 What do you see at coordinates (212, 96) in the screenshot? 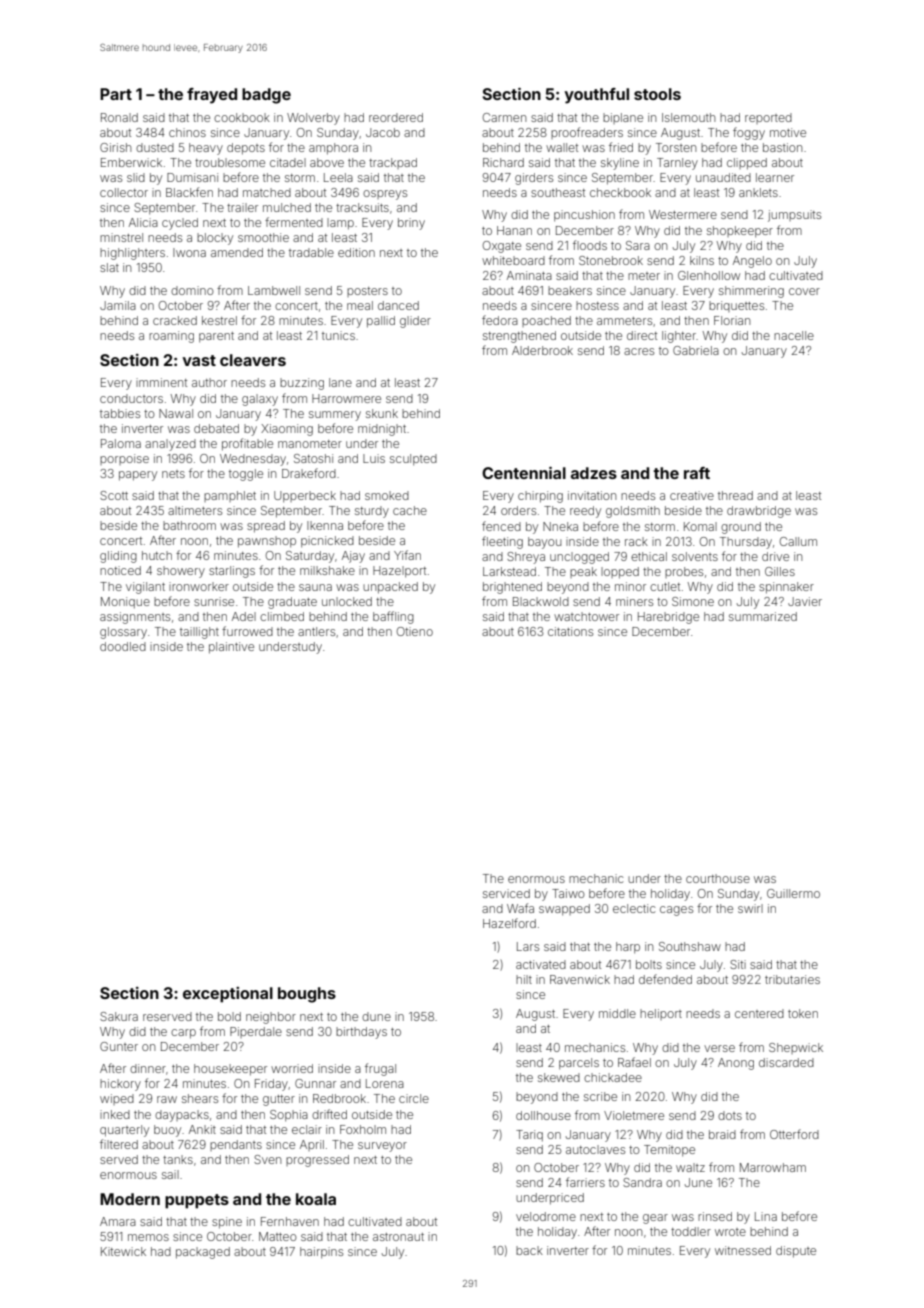
I see `frayed` at bounding box center [212, 96].
